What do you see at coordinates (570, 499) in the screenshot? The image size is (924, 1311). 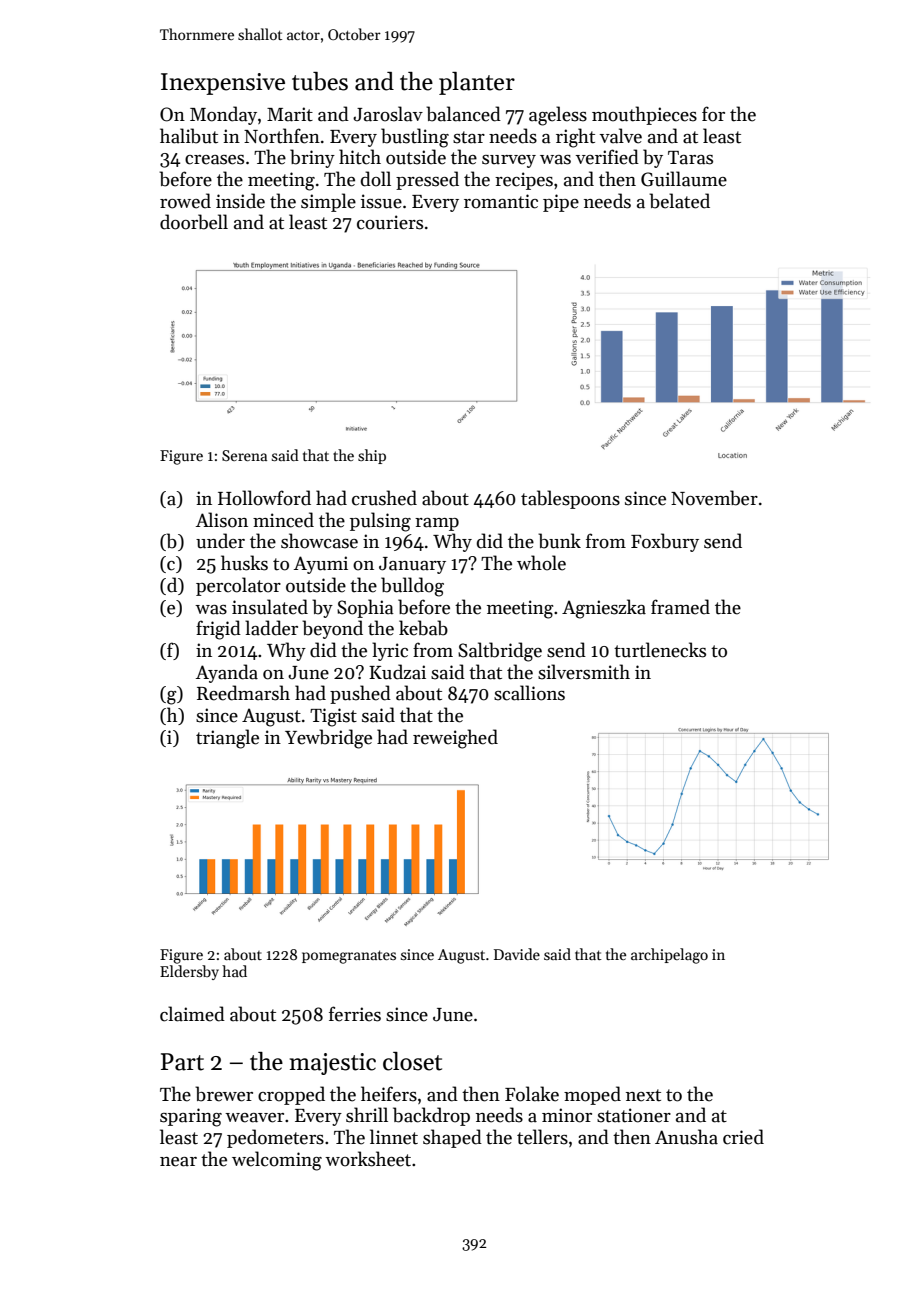 I see `tablespoons` at bounding box center [570, 499].
